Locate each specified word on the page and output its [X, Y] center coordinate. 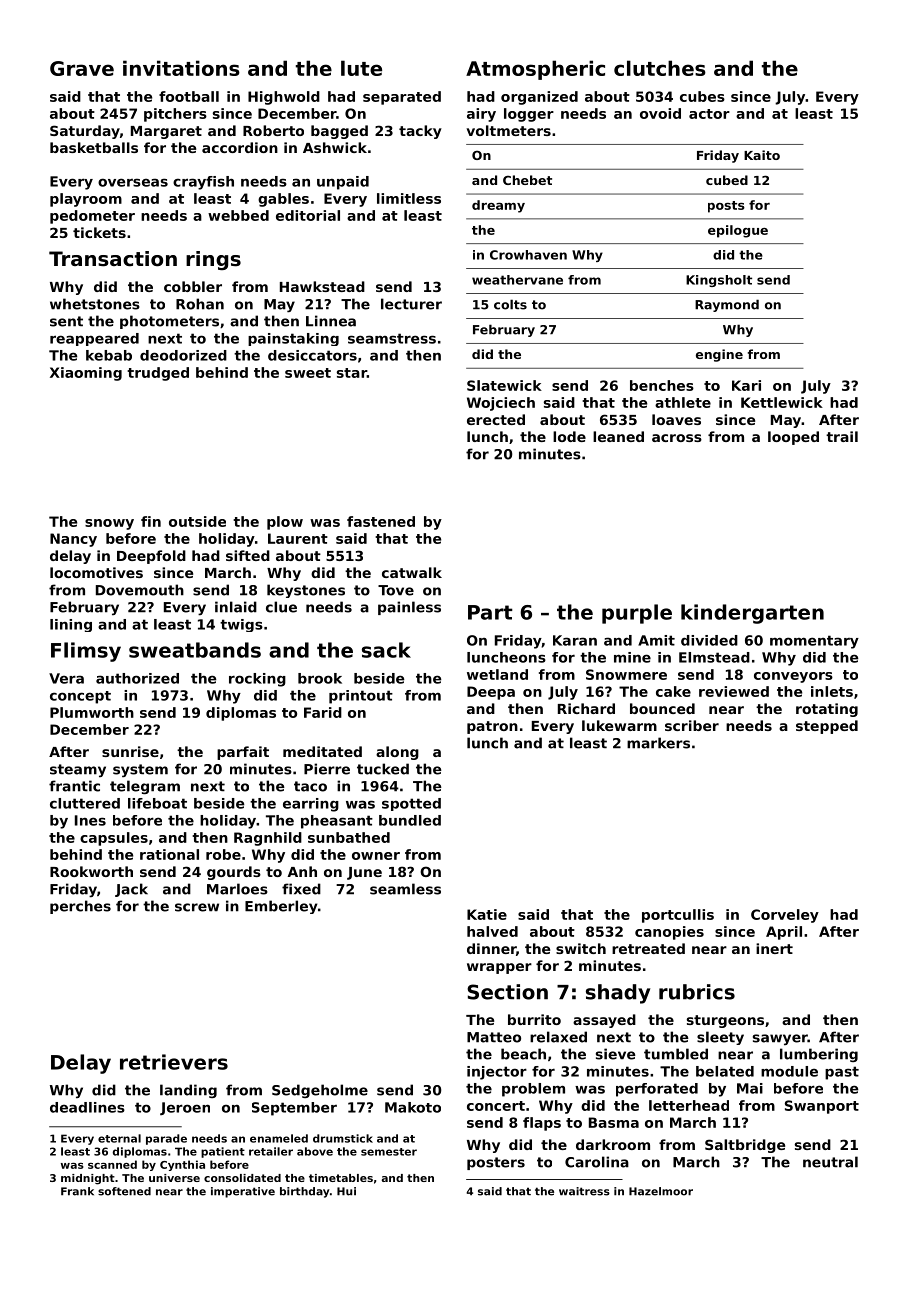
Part [490, 612]
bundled [410, 820]
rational [169, 854]
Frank [77, 1191]
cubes [702, 96]
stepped [827, 727]
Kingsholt [719, 281]
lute [361, 68]
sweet [308, 373]
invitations [181, 68]
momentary [814, 642]
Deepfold [151, 557]
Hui [346, 1191]
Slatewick [504, 385]
